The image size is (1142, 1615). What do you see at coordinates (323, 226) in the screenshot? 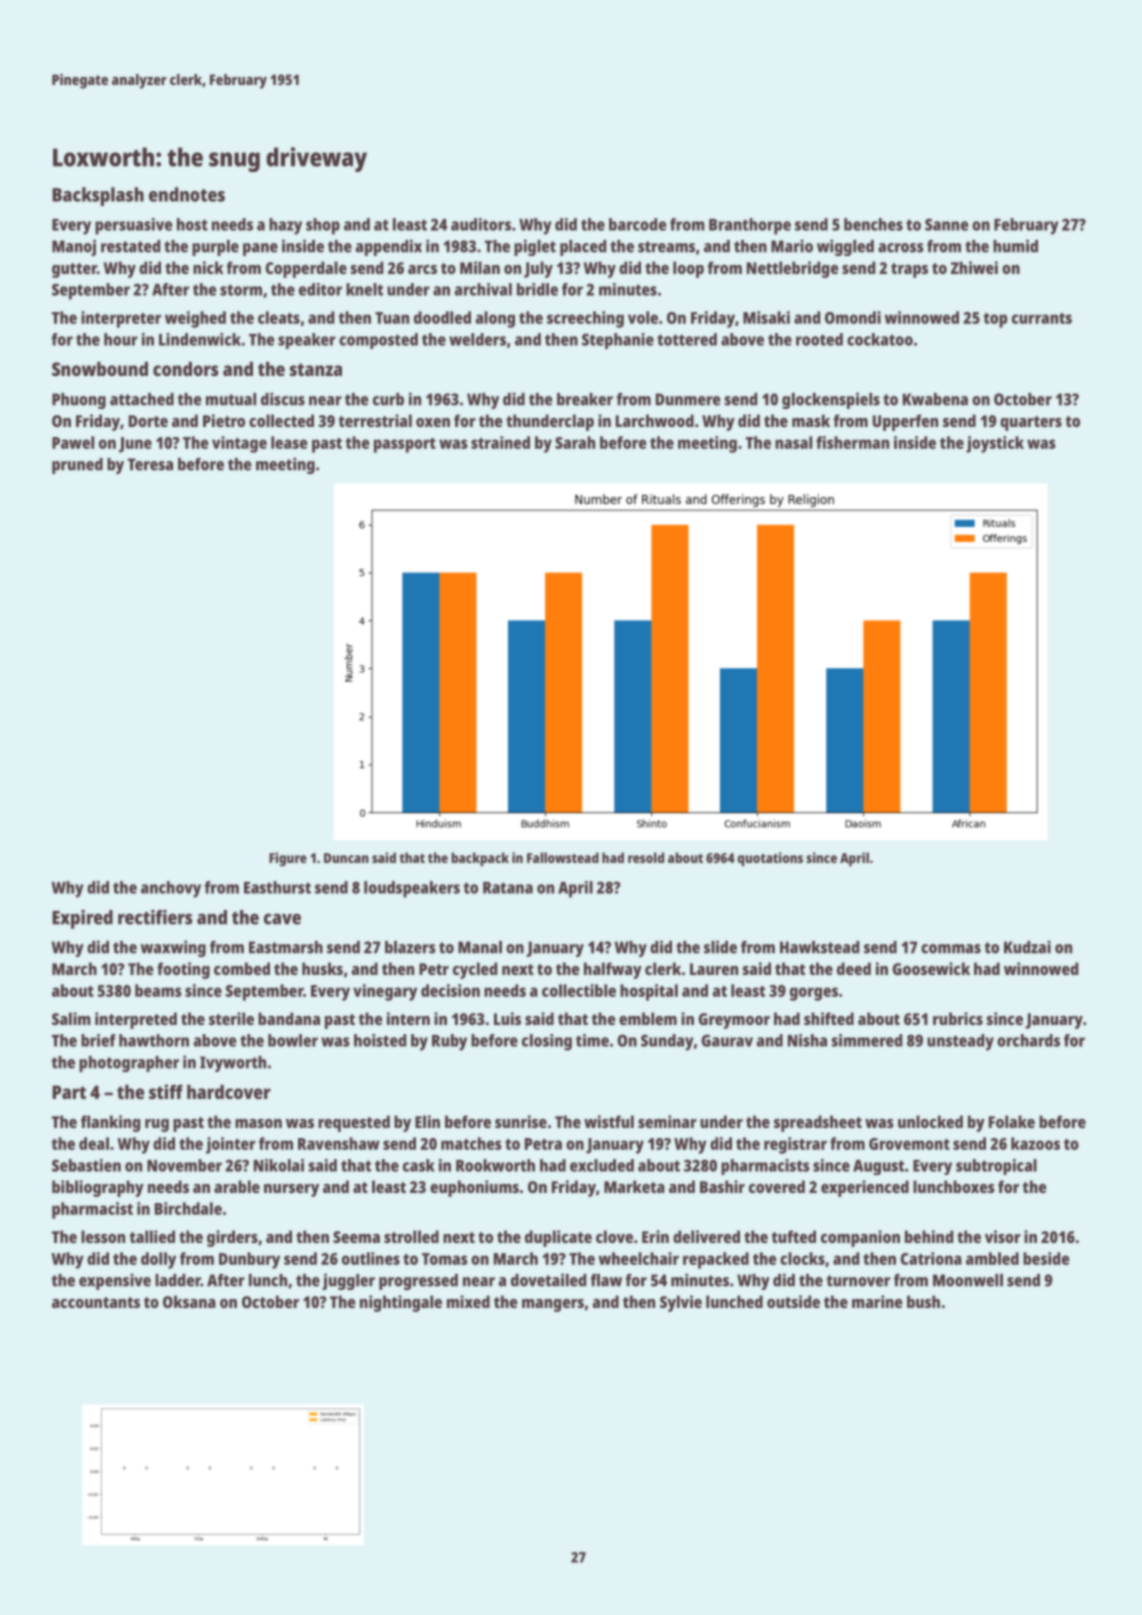
I see `shop` at bounding box center [323, 226].
